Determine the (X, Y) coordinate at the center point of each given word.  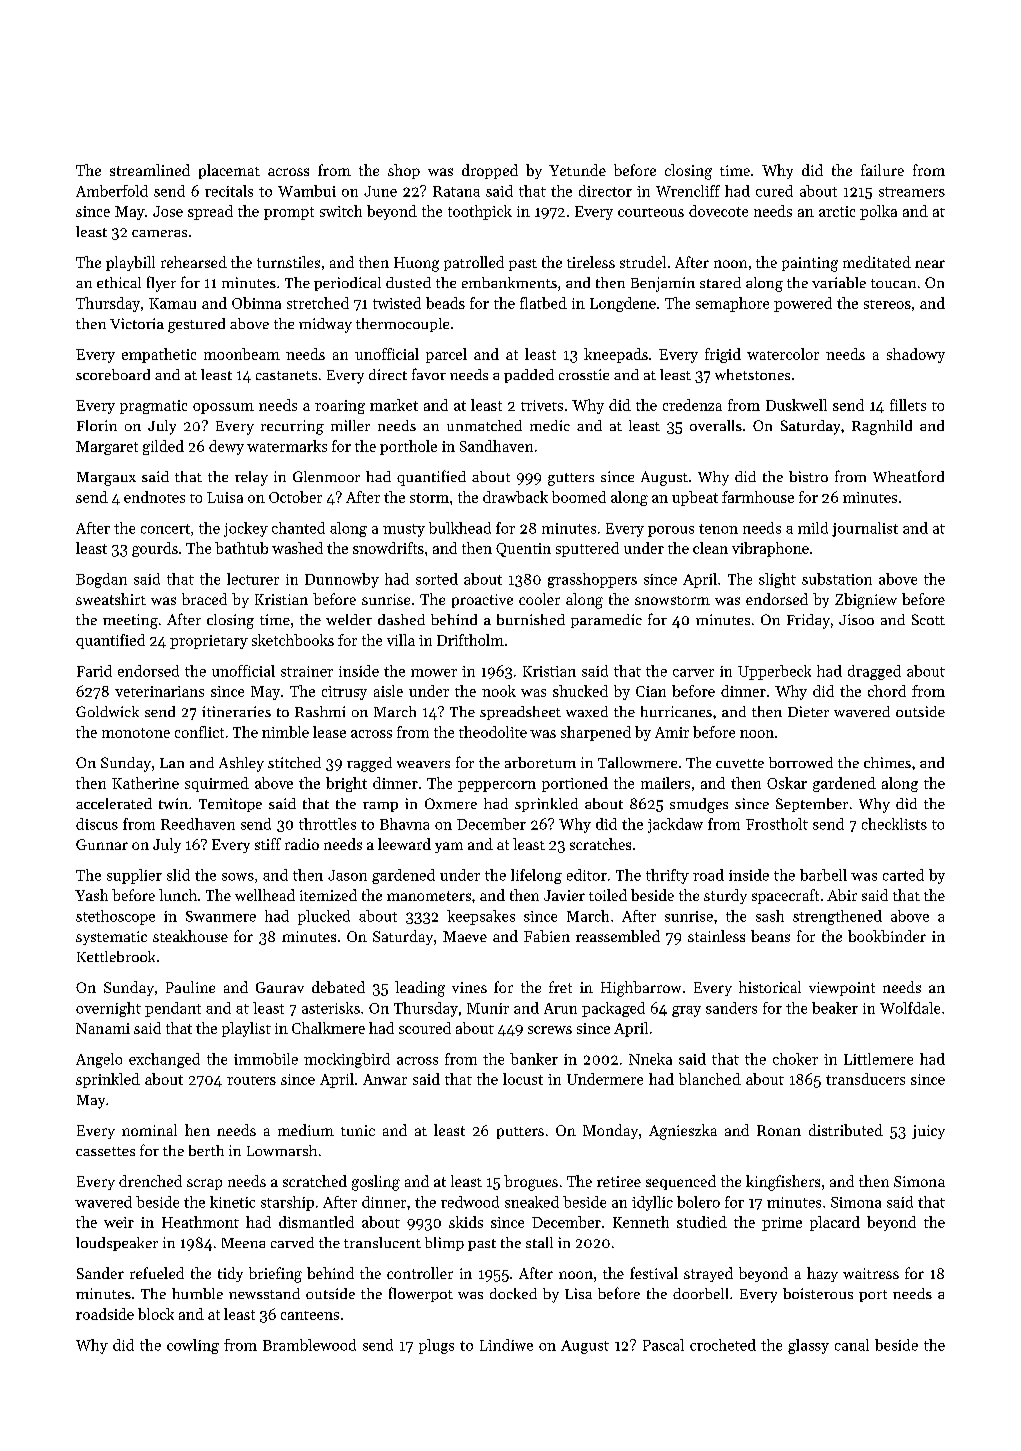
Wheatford (908, 476)
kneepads (616, 355)
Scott (928, 619)
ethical (119, 282)
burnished (531, 619)
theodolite (493, 732)
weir (119, 1222)
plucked (324, 917)
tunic (358, 1130)
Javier (564, 895)
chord (887, 691)
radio (302, 844)
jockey (246, 529)
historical (770, 987)
